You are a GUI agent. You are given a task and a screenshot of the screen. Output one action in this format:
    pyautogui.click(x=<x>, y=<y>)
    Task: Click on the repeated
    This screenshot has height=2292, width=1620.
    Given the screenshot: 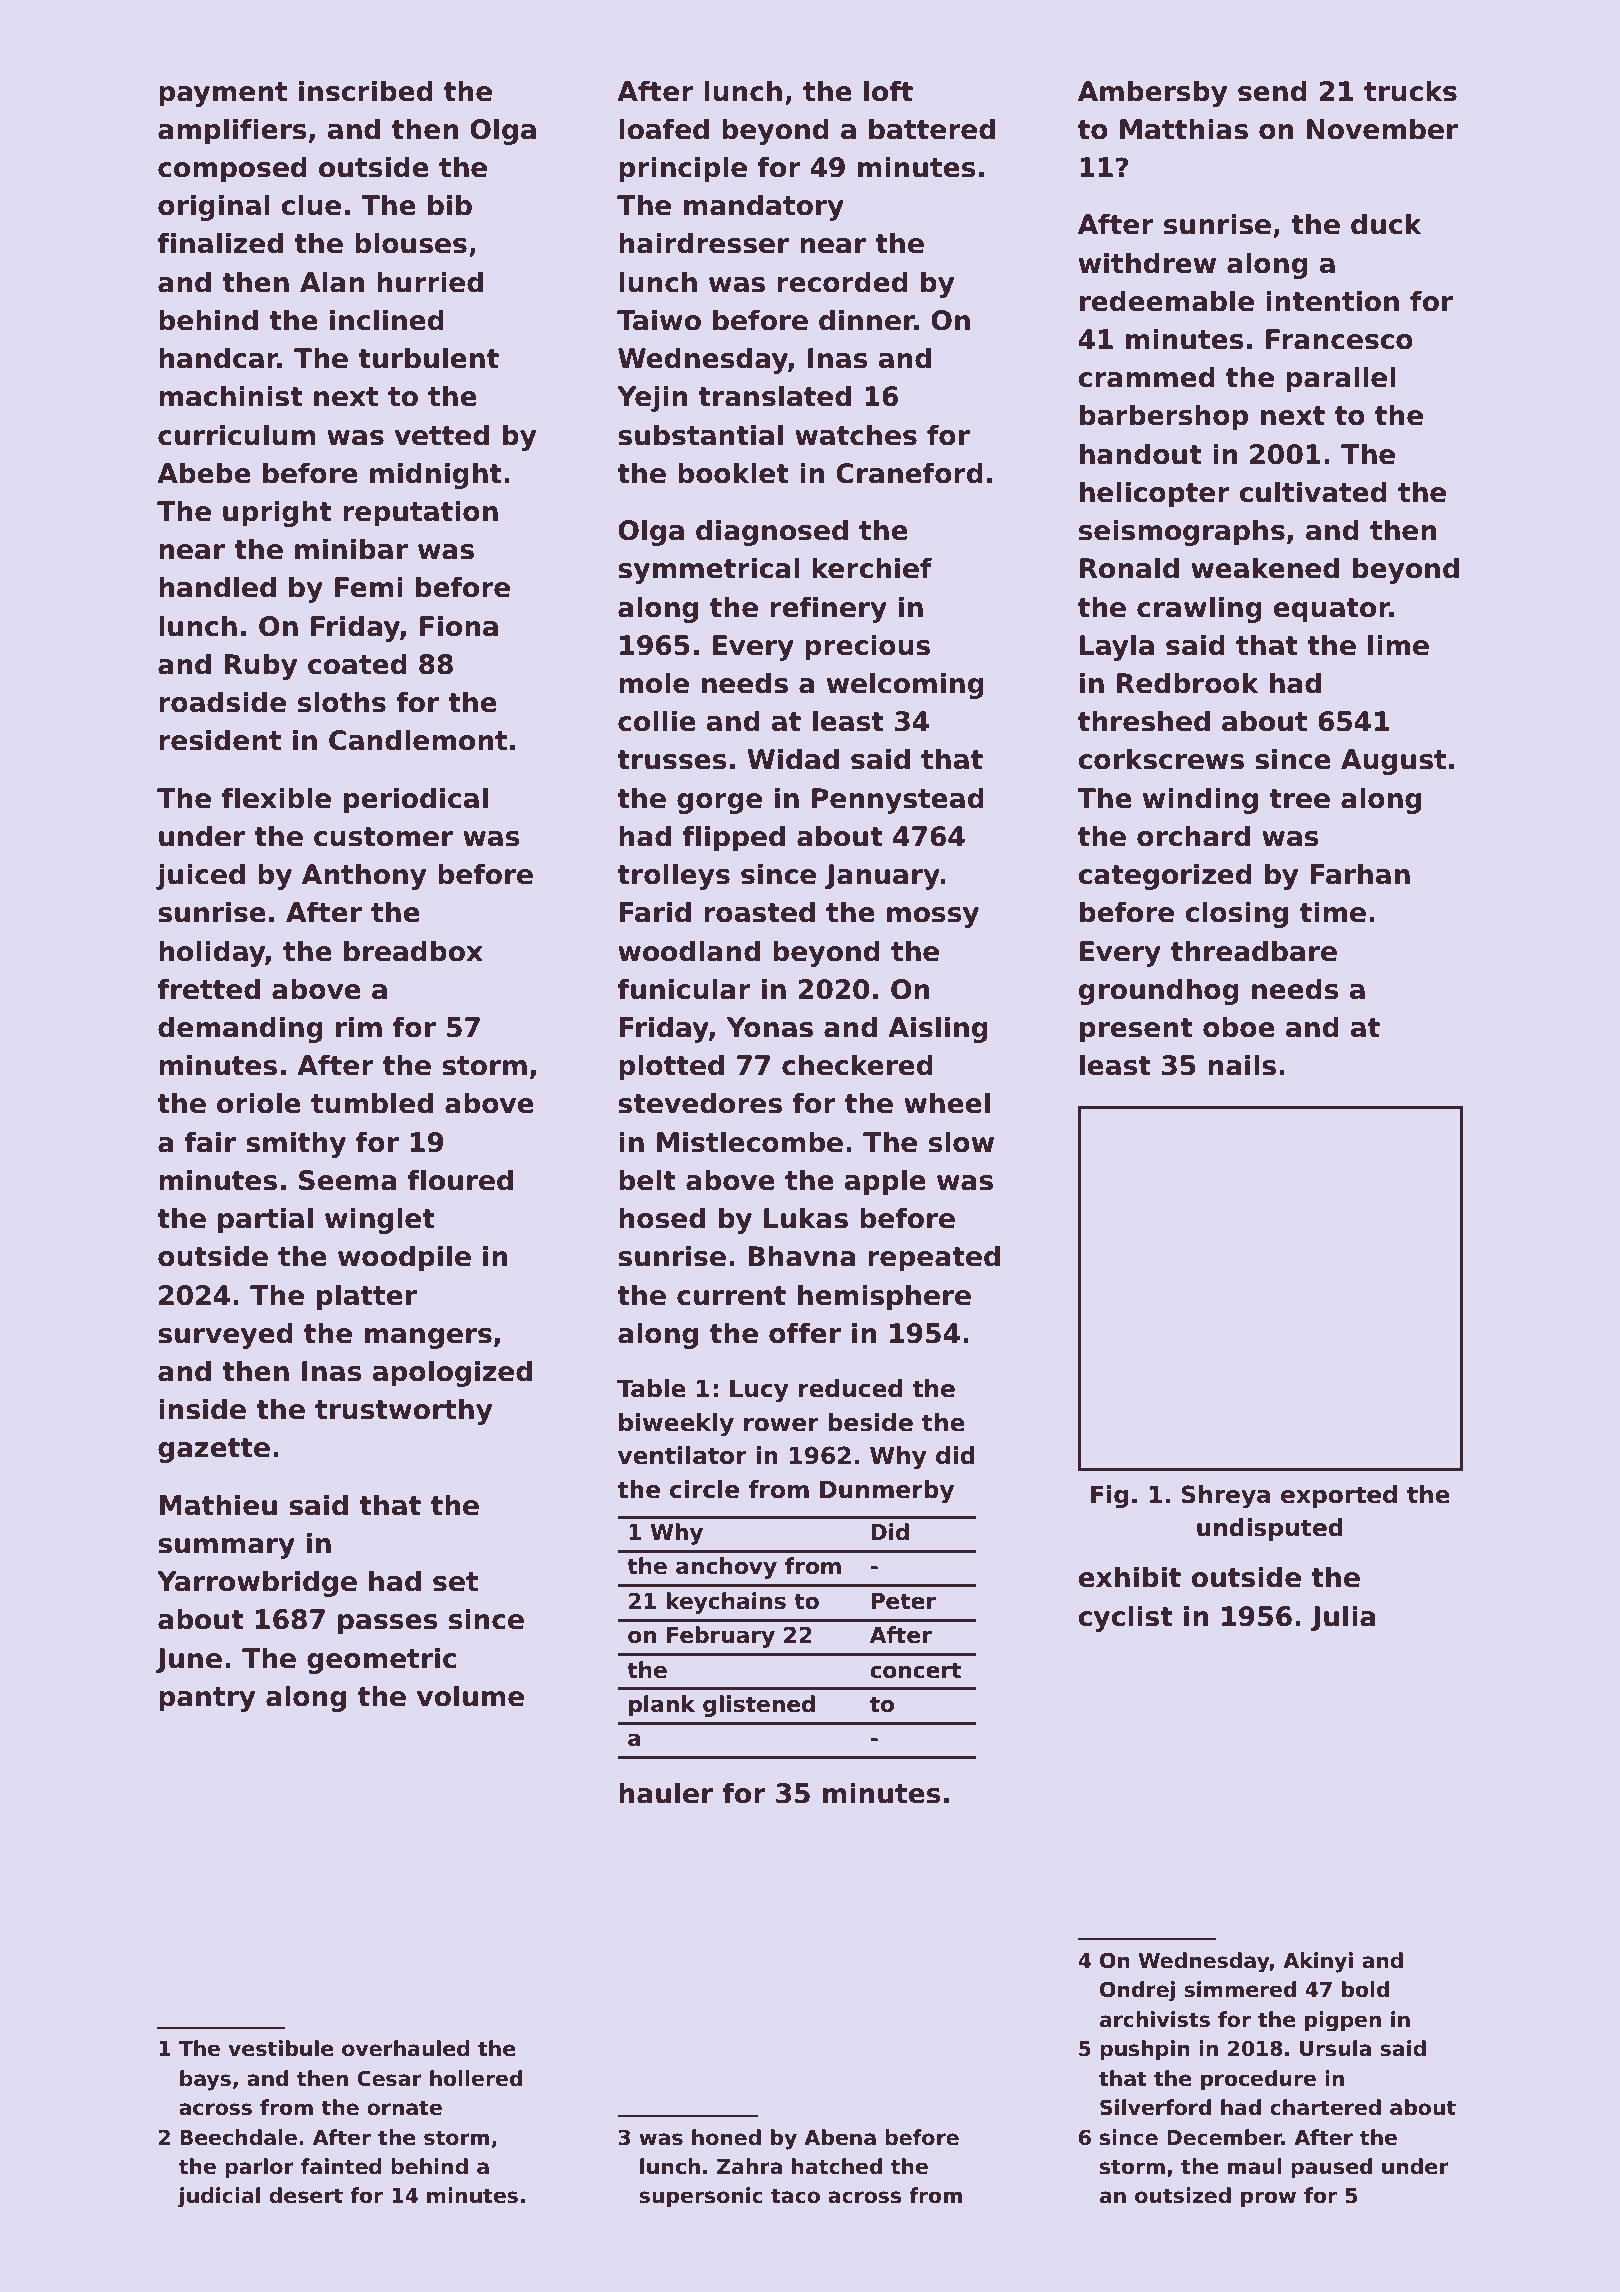 What is the action you would take?
    pyautogui.click(x=934, y=1258)
